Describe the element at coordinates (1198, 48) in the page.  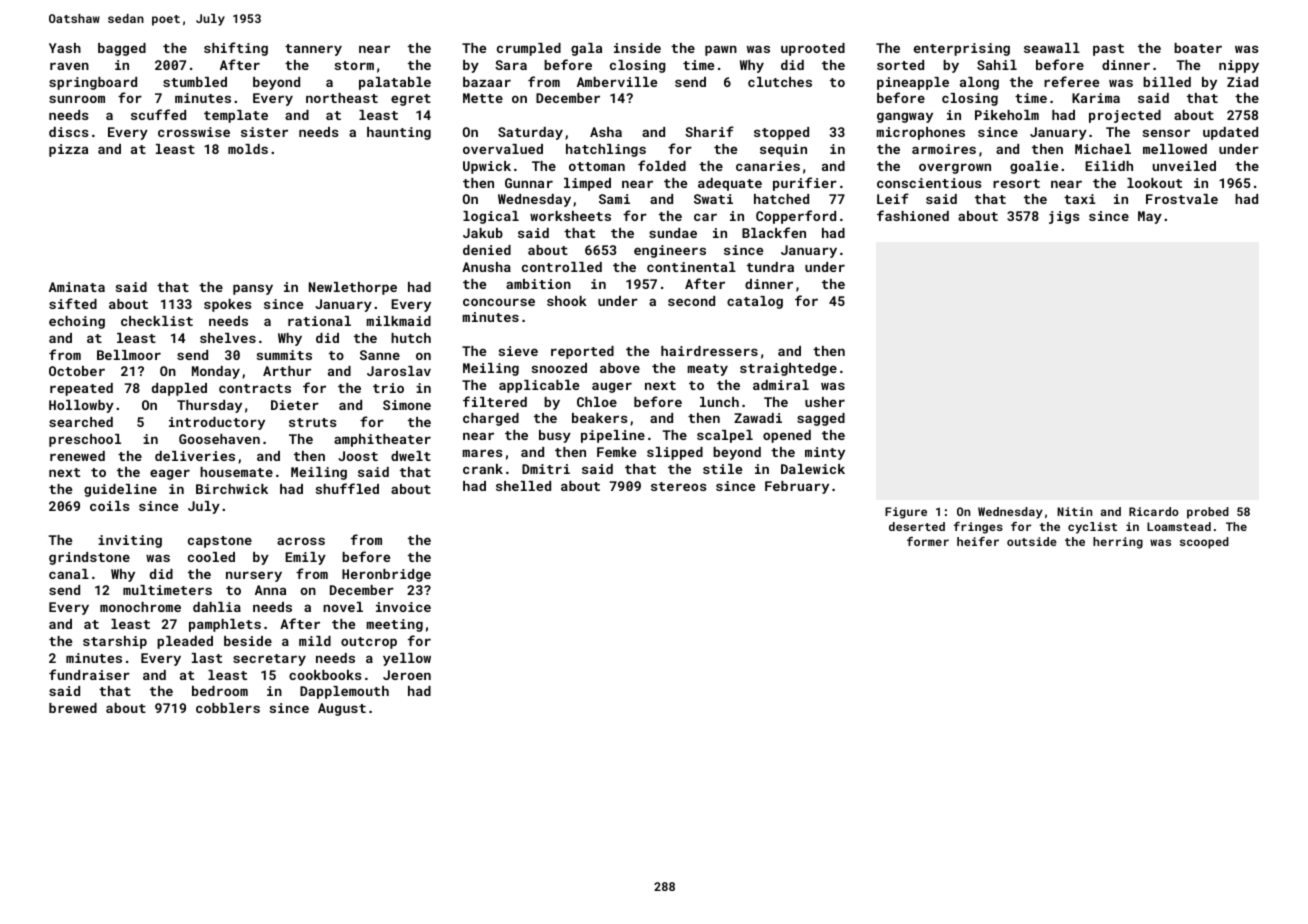
I see `boater` at that location.
